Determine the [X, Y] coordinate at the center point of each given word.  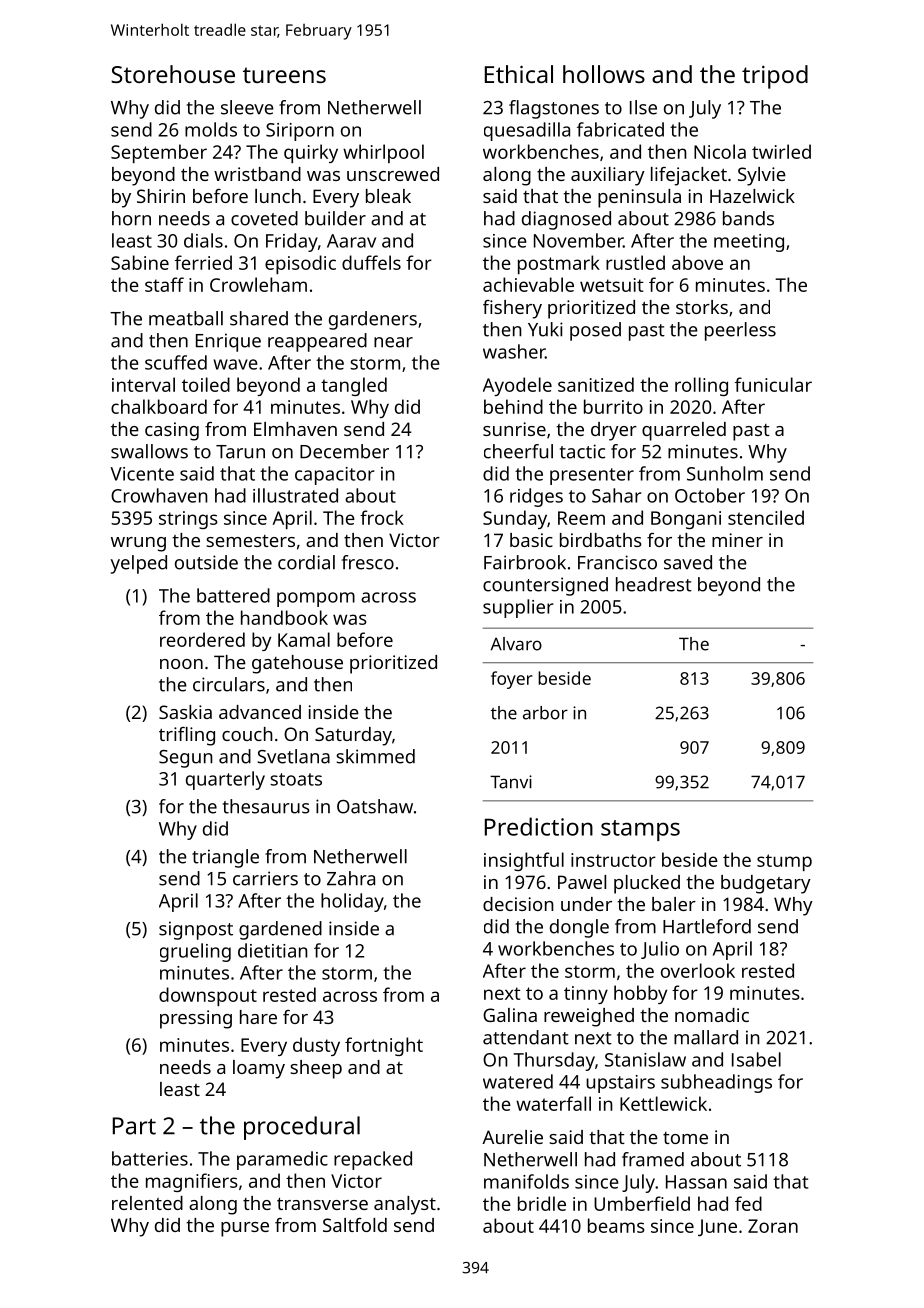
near [393, 342]
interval [143, 384]
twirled [781, 151]
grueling [195, 952]
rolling [701, 386]
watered [518, 1081]
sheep [316, 1069]
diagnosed [566, 220]
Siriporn [300, 132]
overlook [698, 970]
